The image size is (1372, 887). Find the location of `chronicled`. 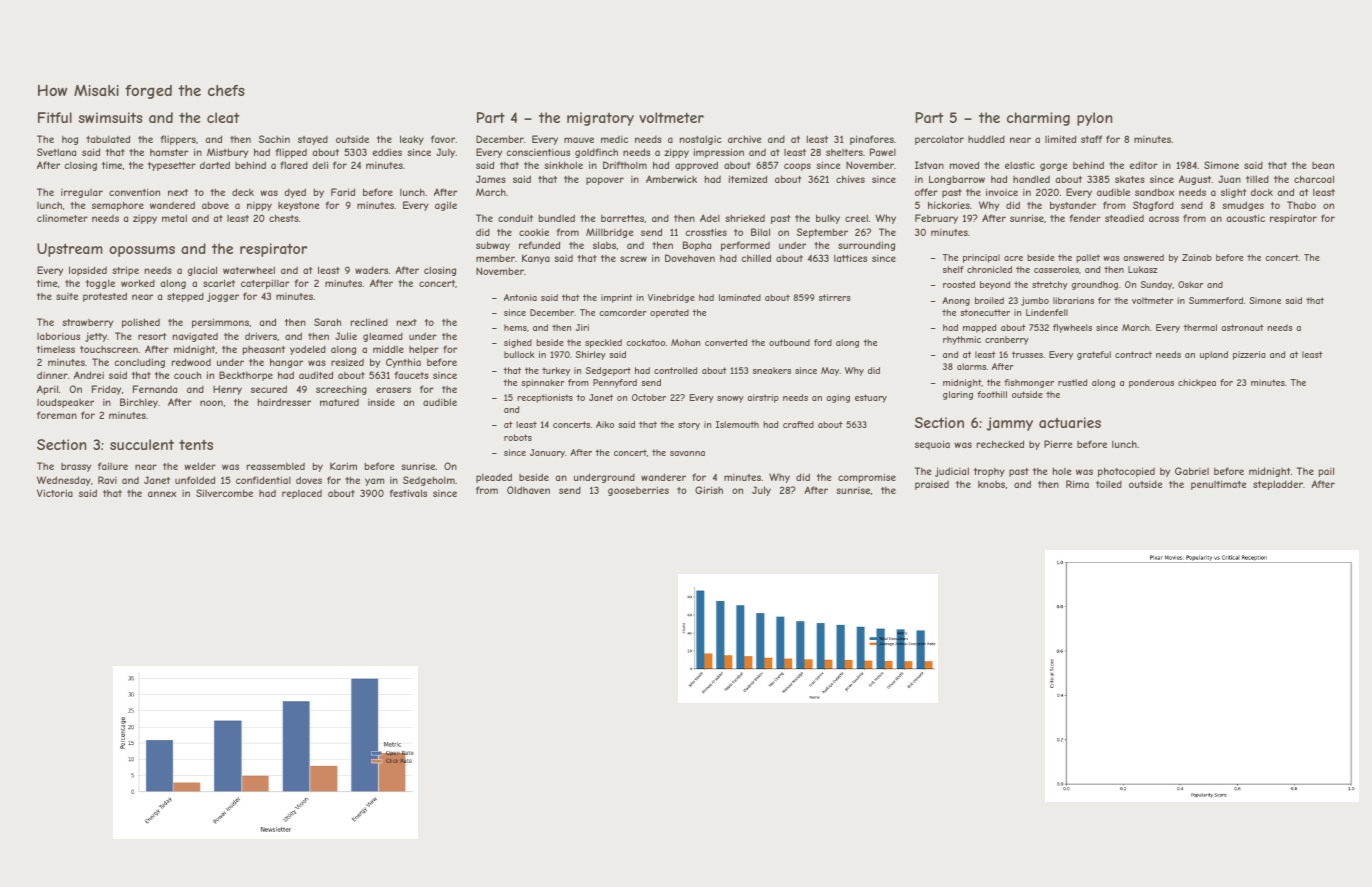

chronicled is located at coordinates (989, 269).
